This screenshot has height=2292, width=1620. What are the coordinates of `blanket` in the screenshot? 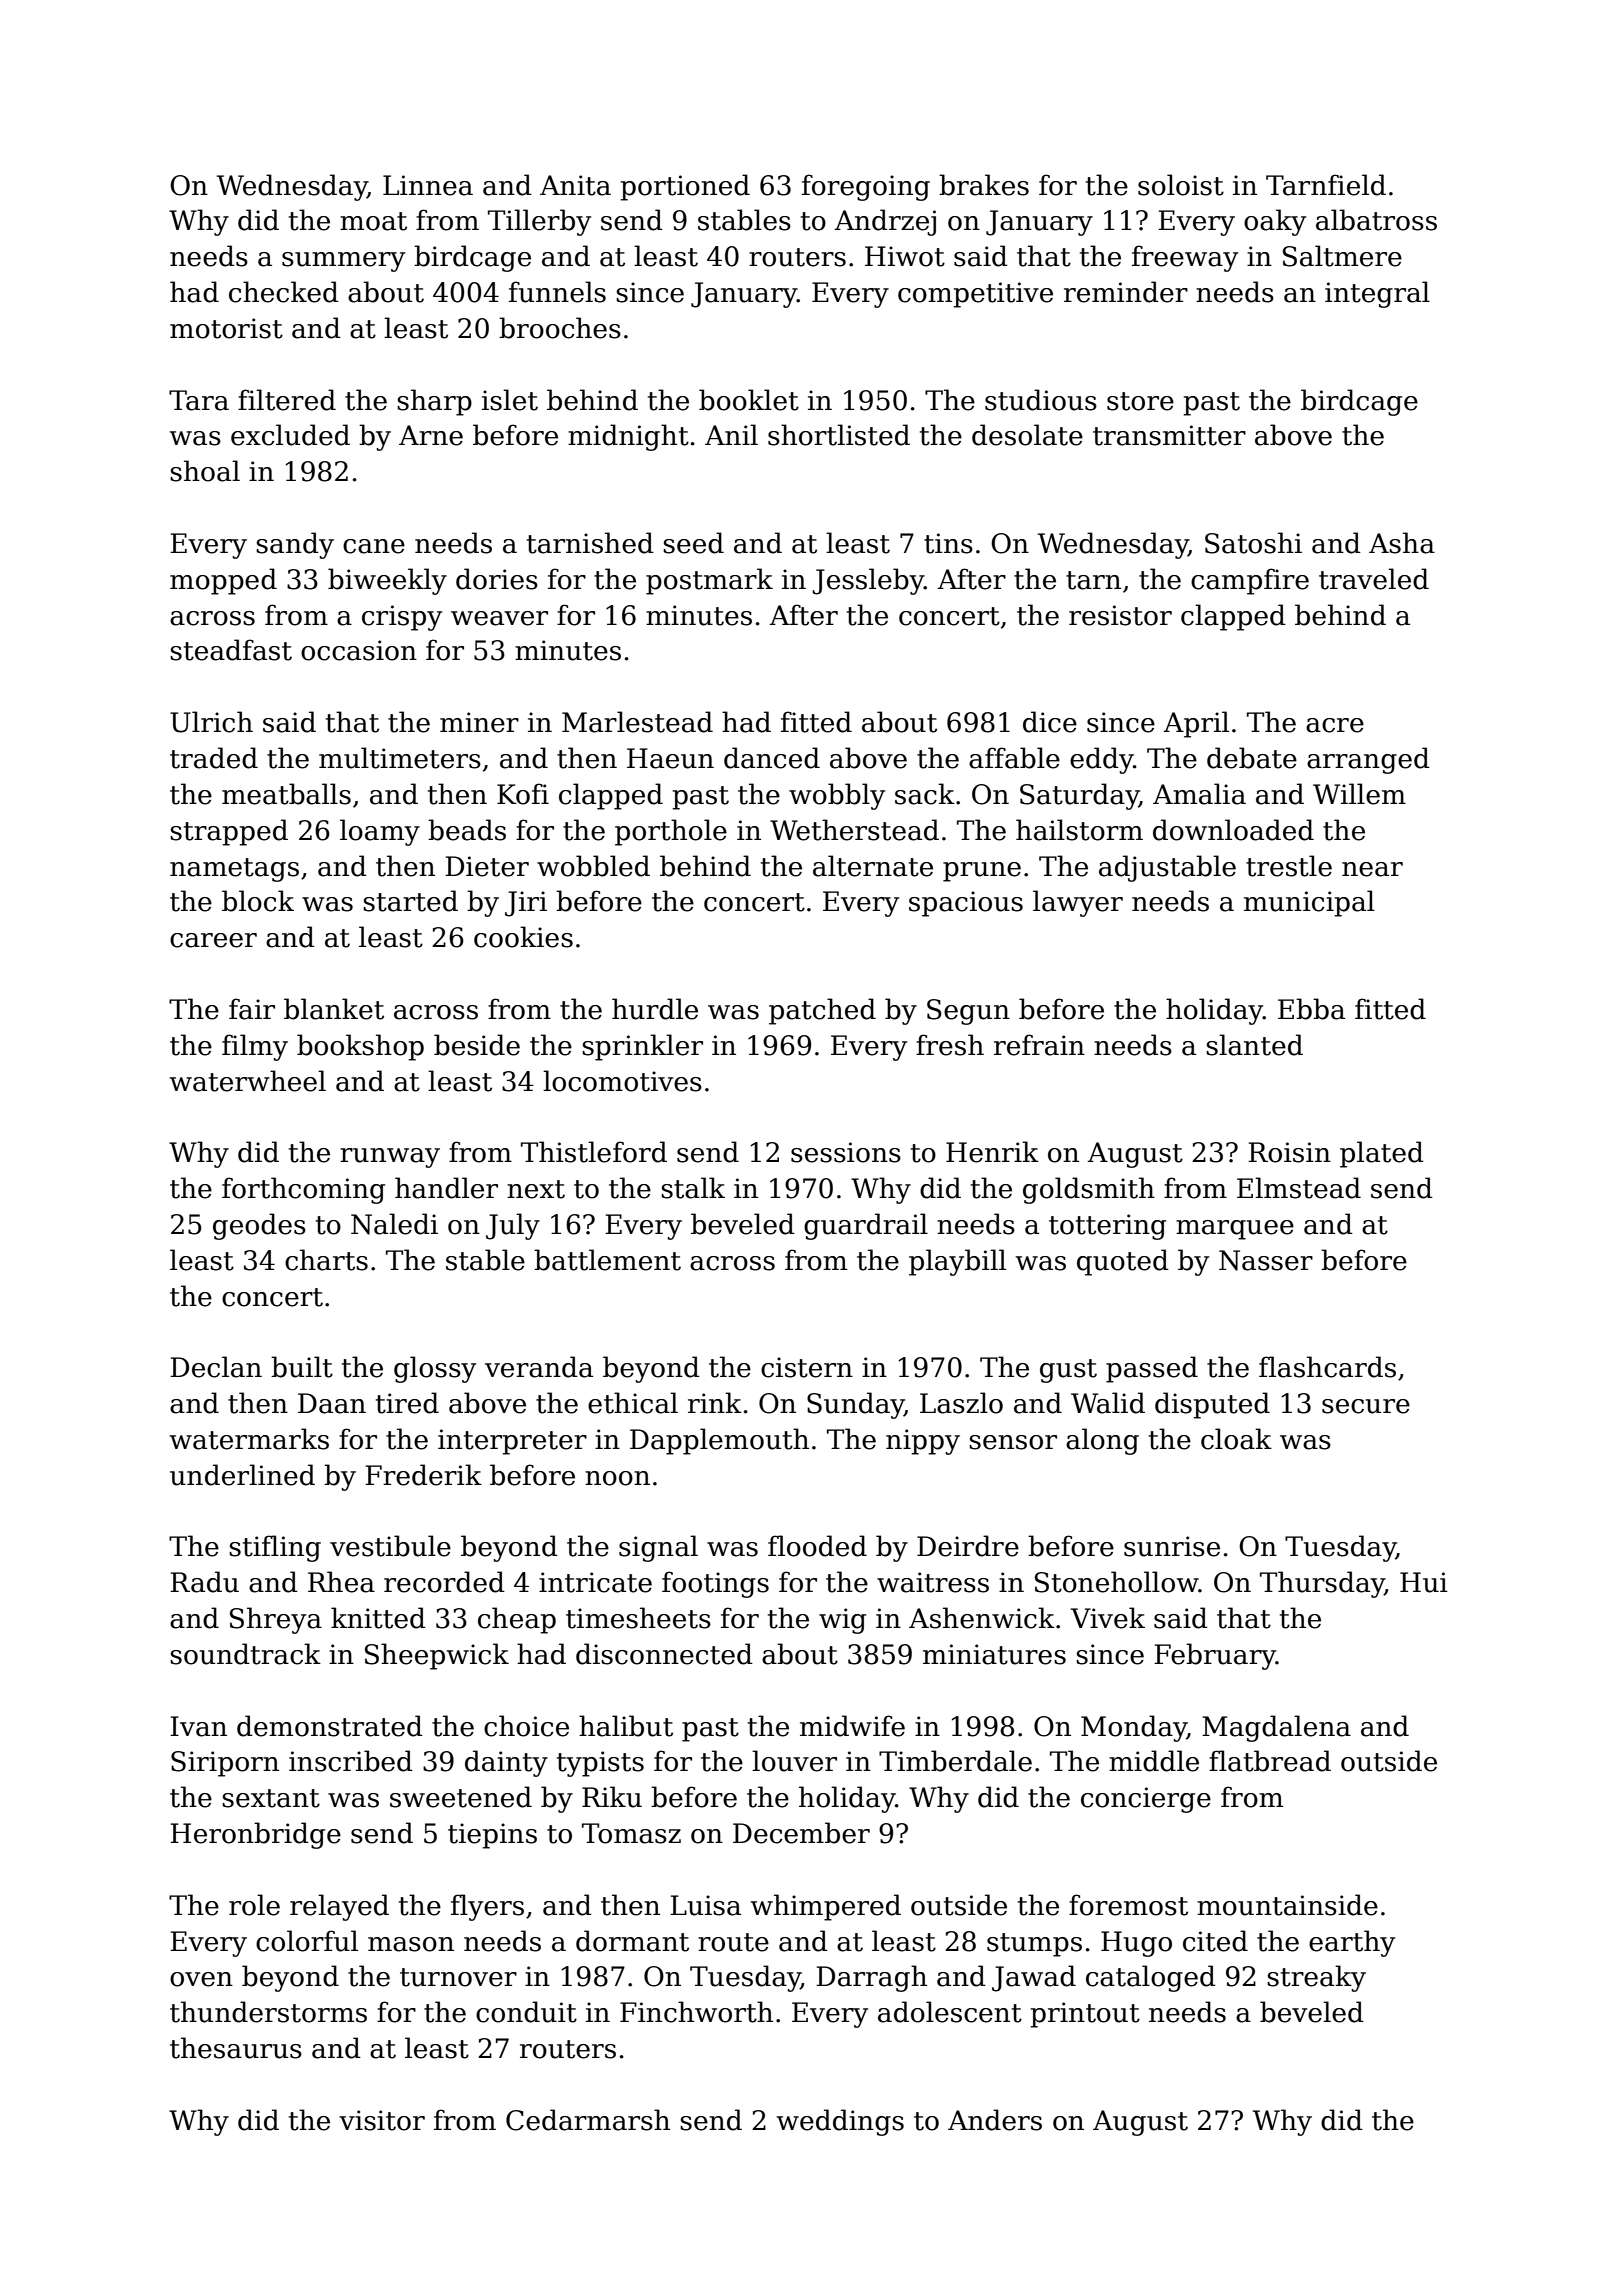 It's located at (334, 1009).
